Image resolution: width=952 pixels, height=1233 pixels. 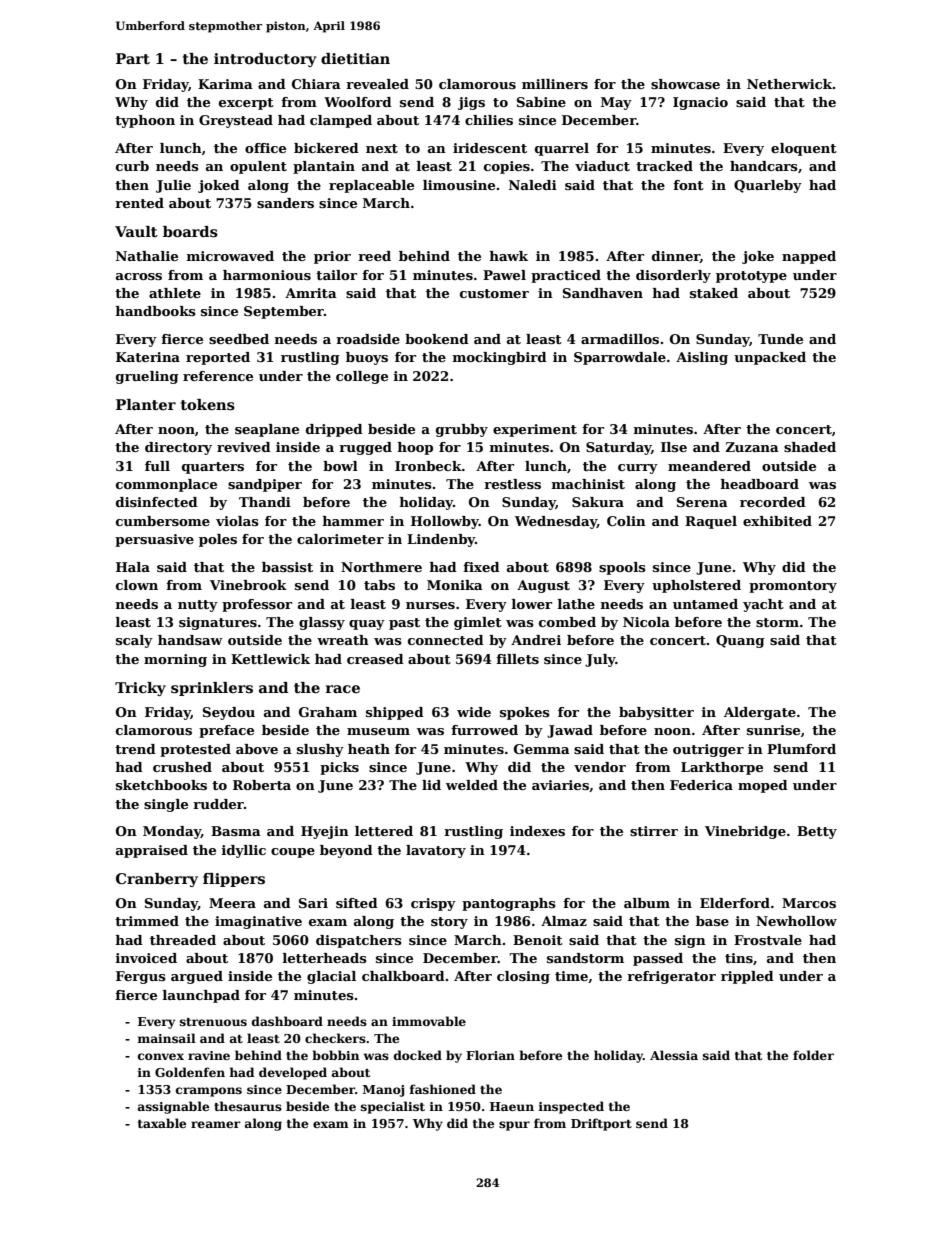 I want to click on meandered, so click(x=709, y=466).
